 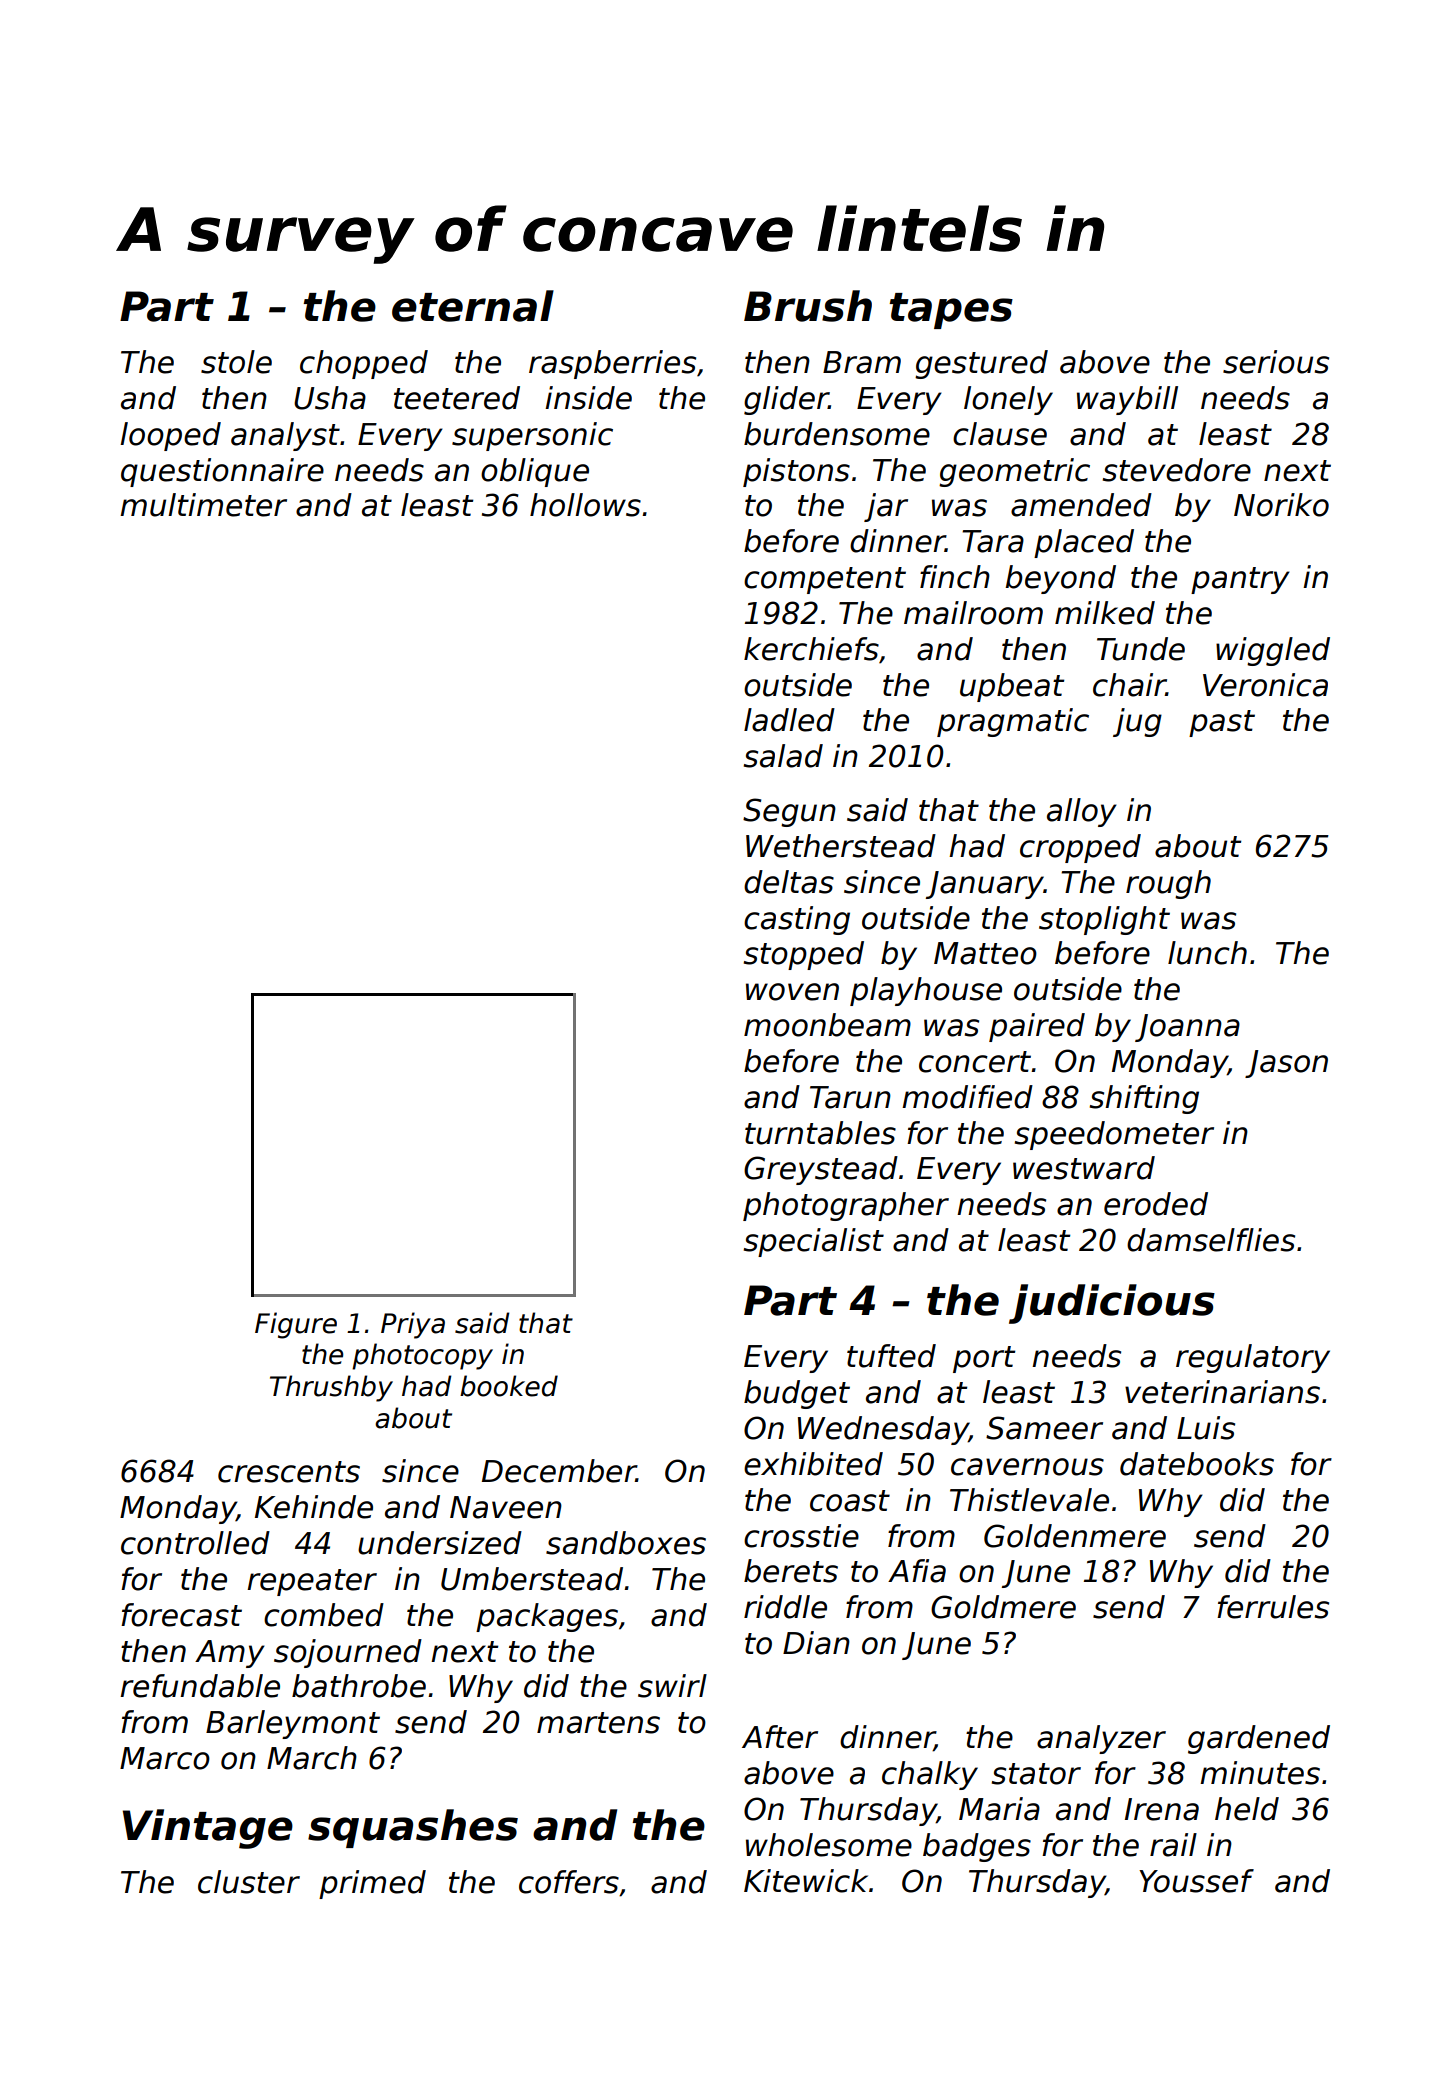 I want to click on Kehinde, so click(x=314, y=1507).
